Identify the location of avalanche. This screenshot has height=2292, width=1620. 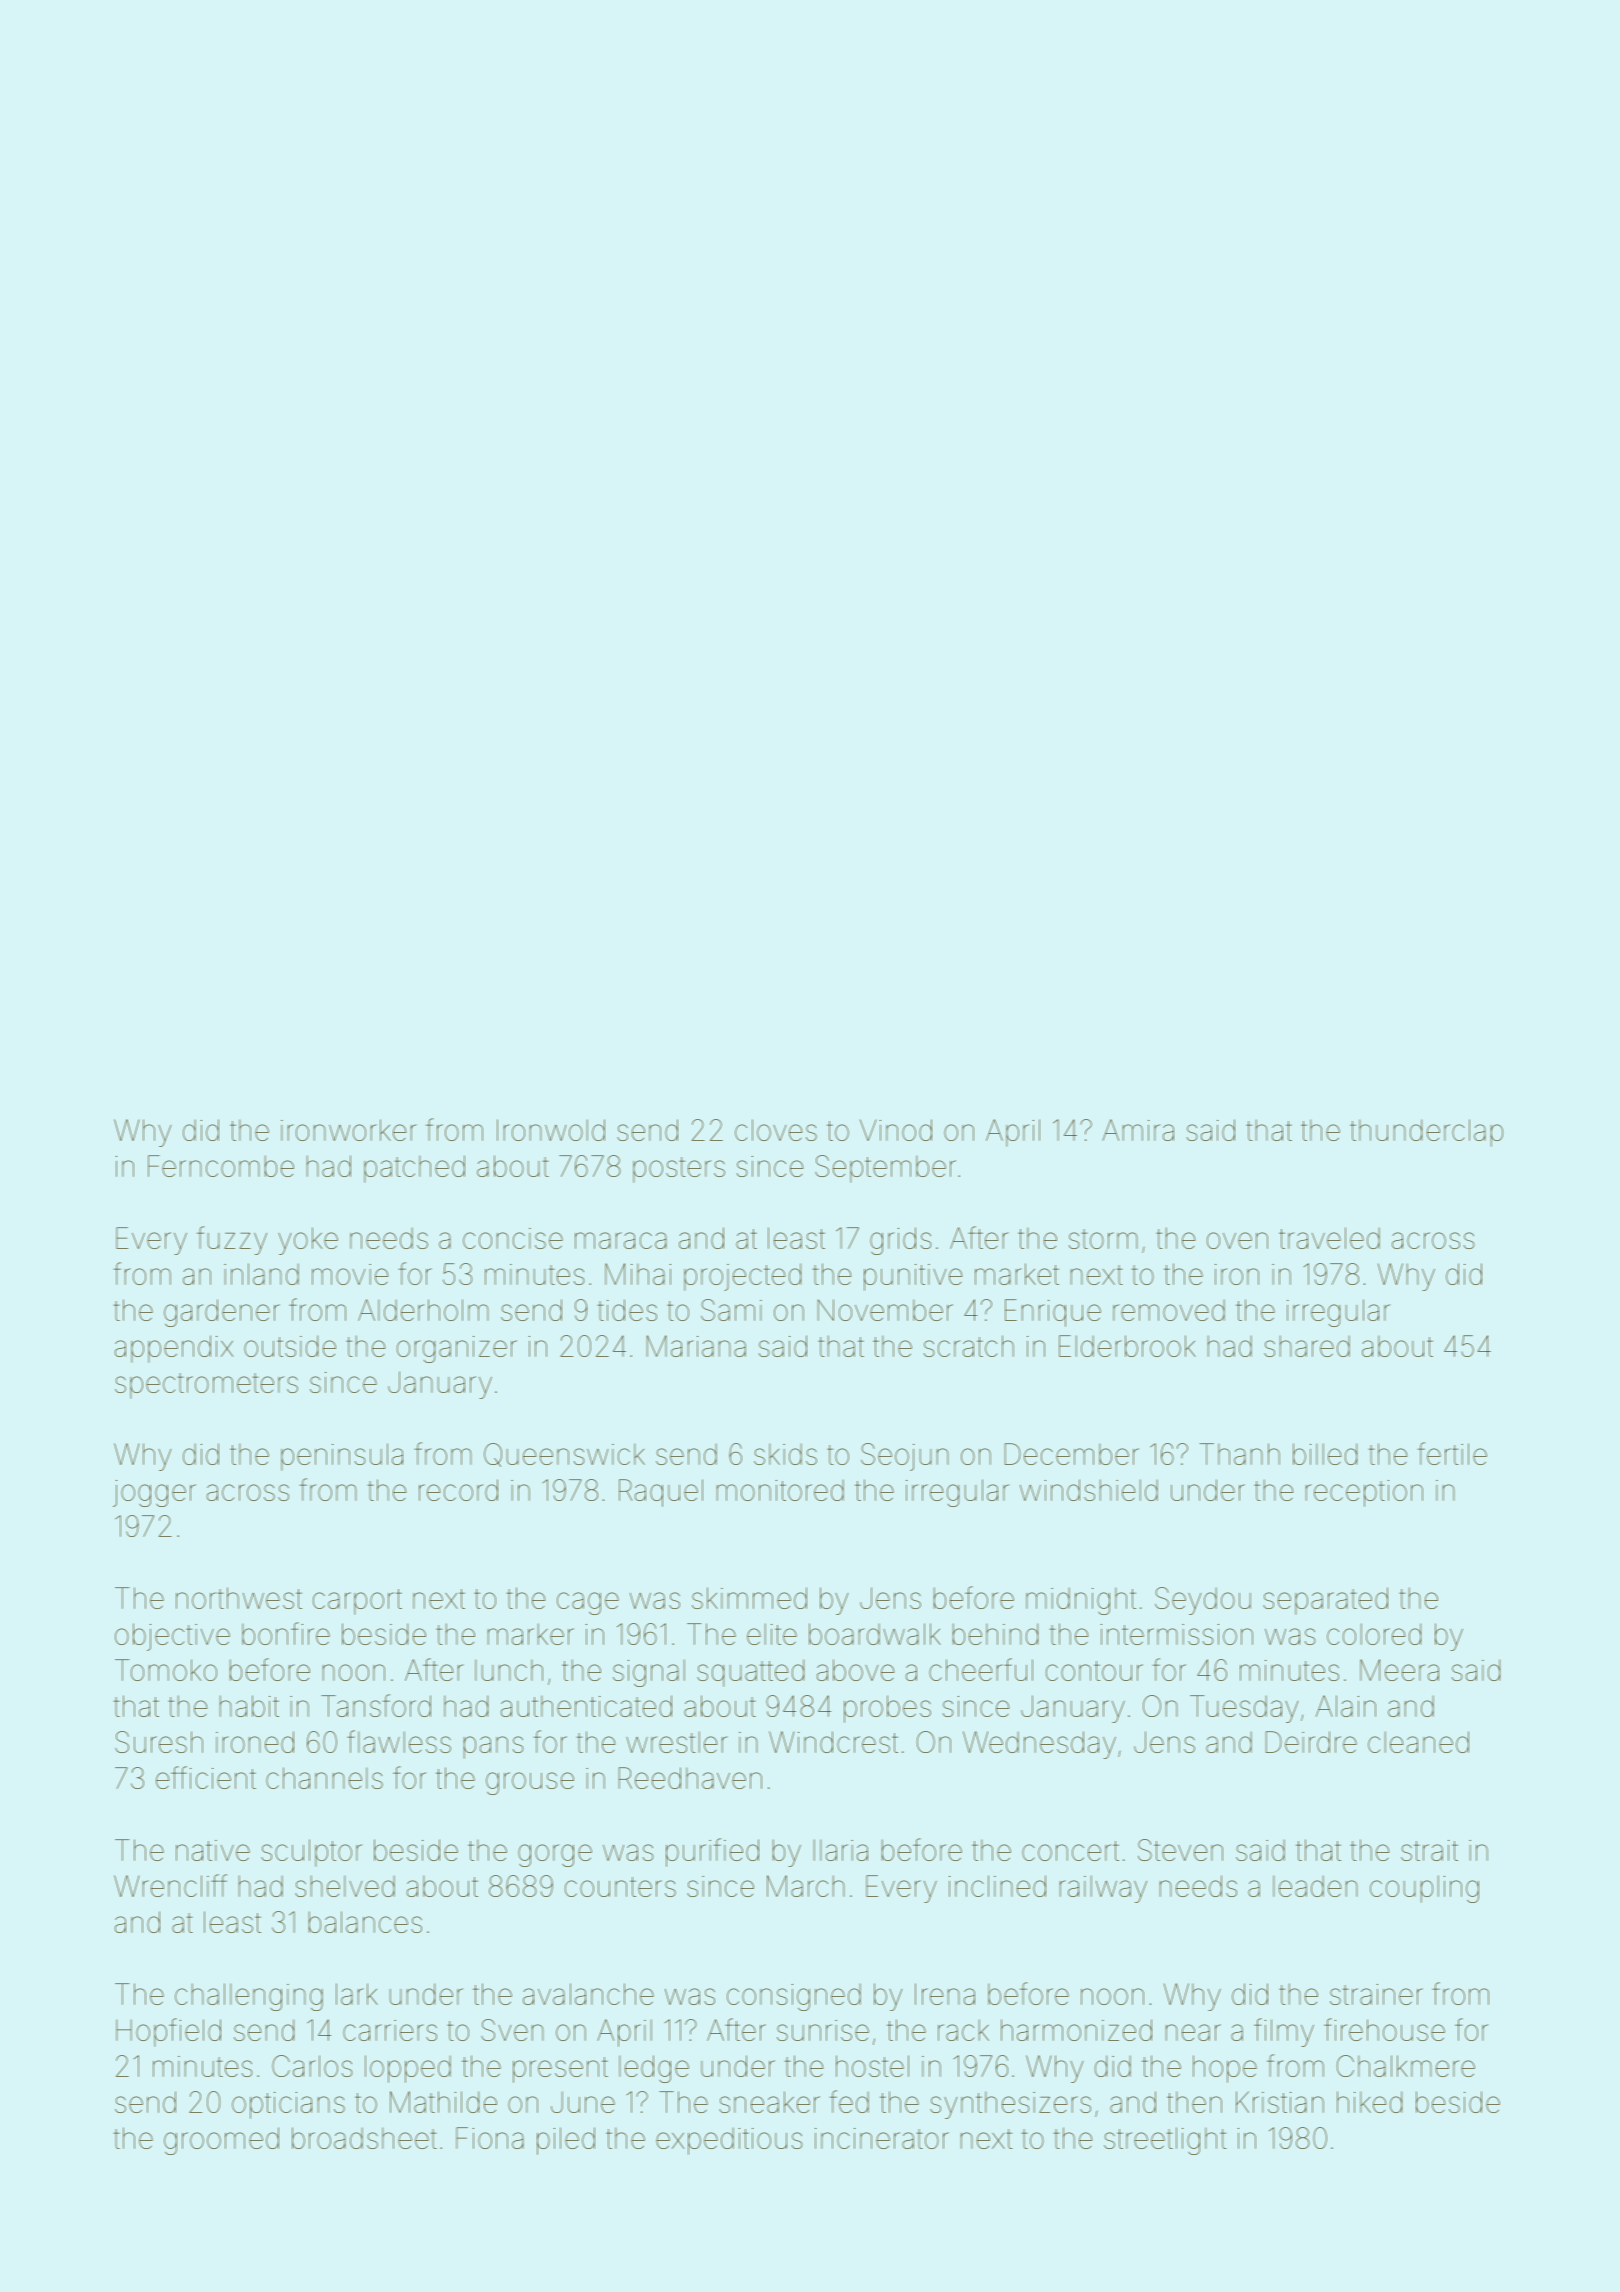
(588, 1994).
